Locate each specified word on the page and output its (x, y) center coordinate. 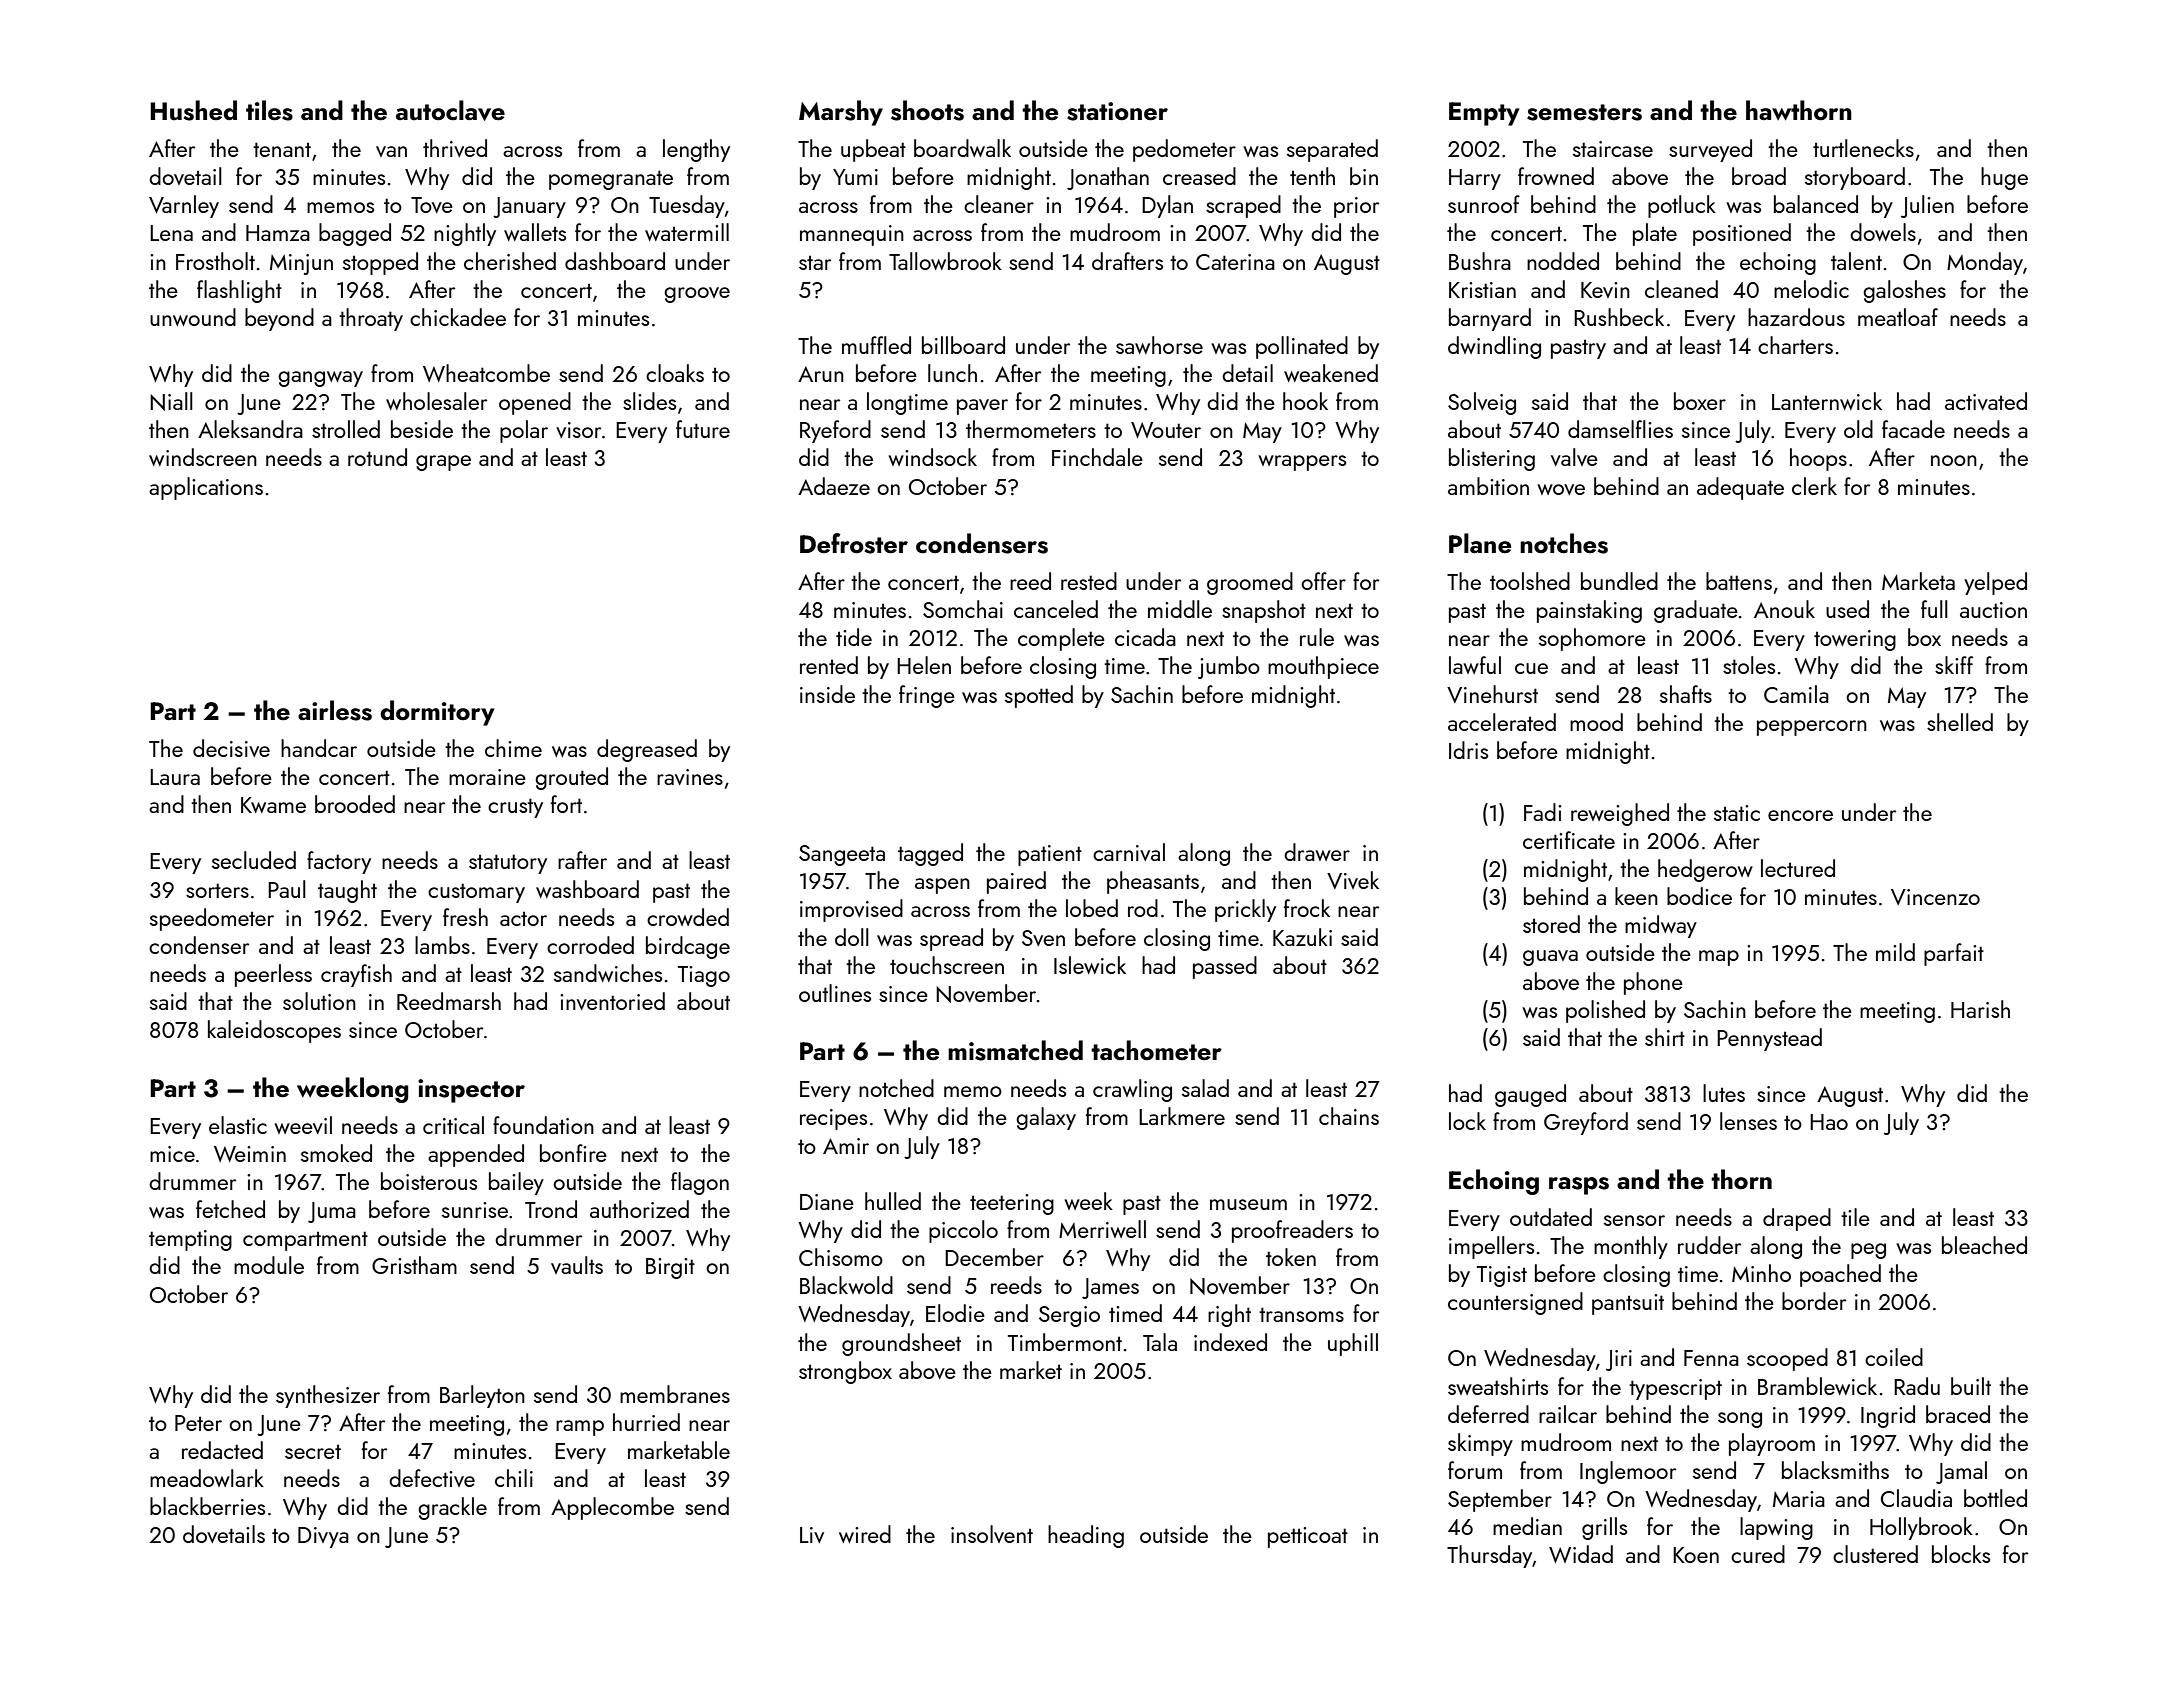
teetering (1012, 1204)
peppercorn (1812, 728)
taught (347, 891)
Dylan (1167, 206)
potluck (1682, 206)
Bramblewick (1817, 1386)
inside (827, 694)
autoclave (450, 110)
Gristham (414, 1265)
